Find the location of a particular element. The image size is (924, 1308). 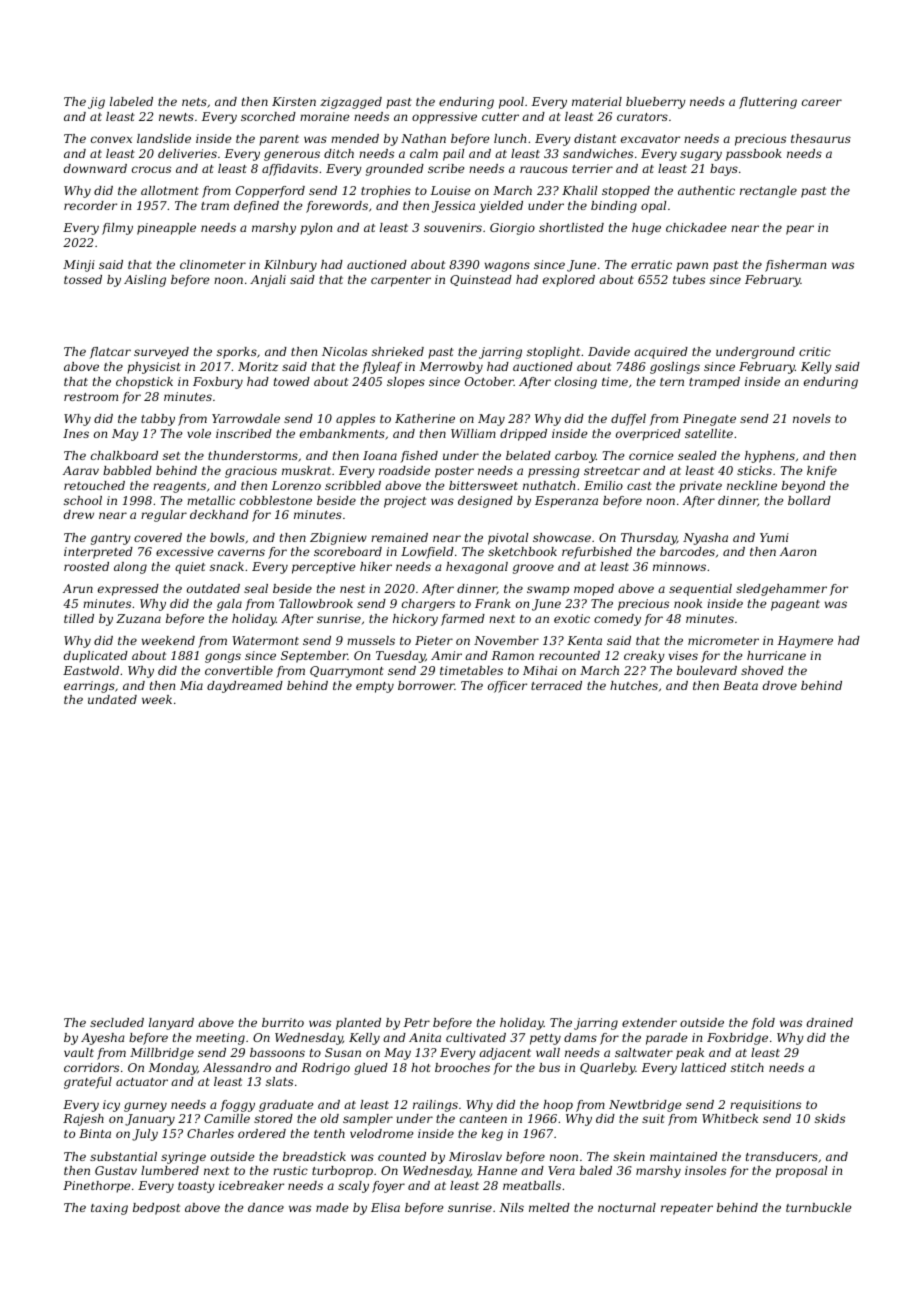

railings is located at coordinates (435, 1106).
